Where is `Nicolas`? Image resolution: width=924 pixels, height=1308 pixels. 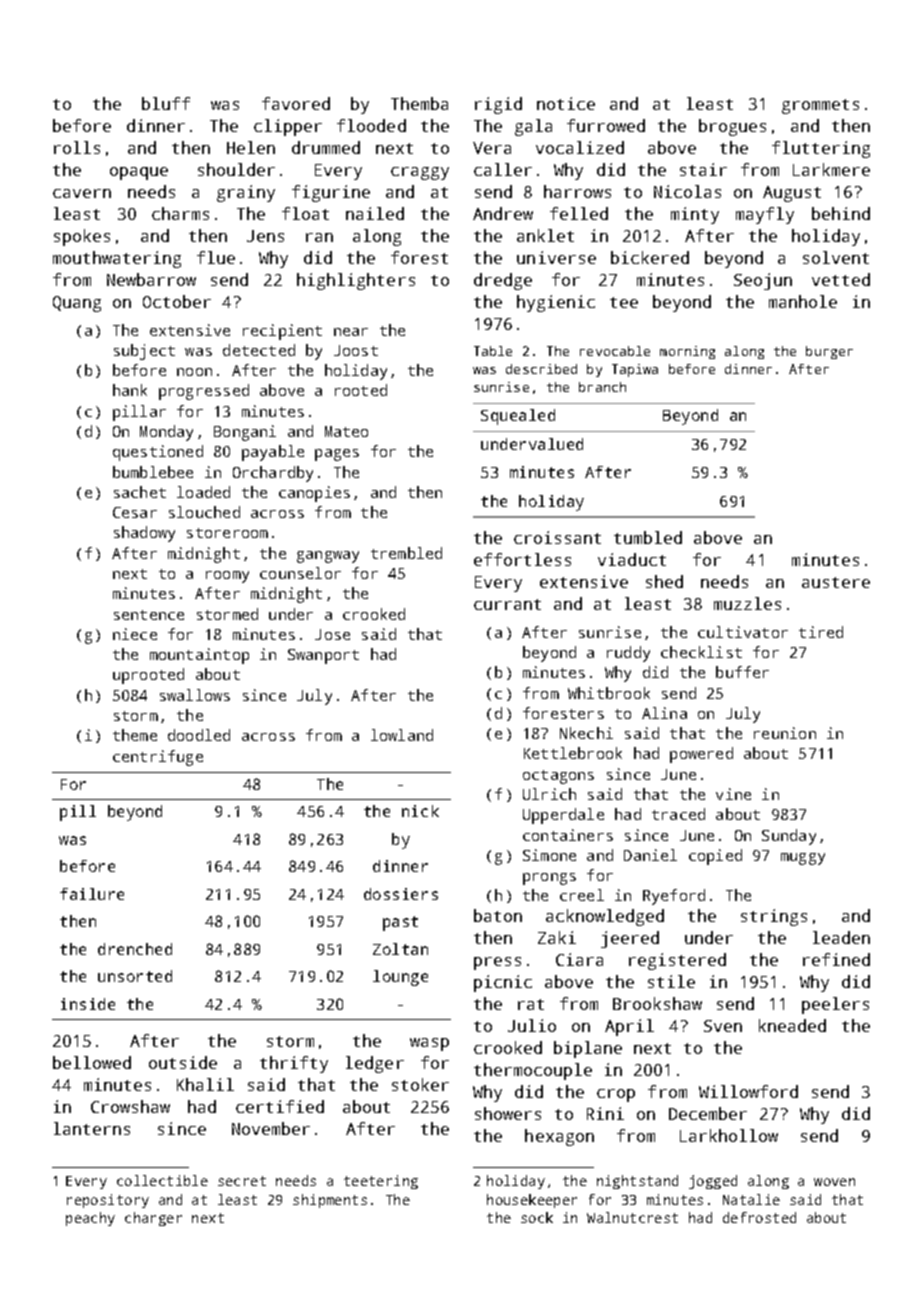 Nicolas is located at coordinates (687, 191).
